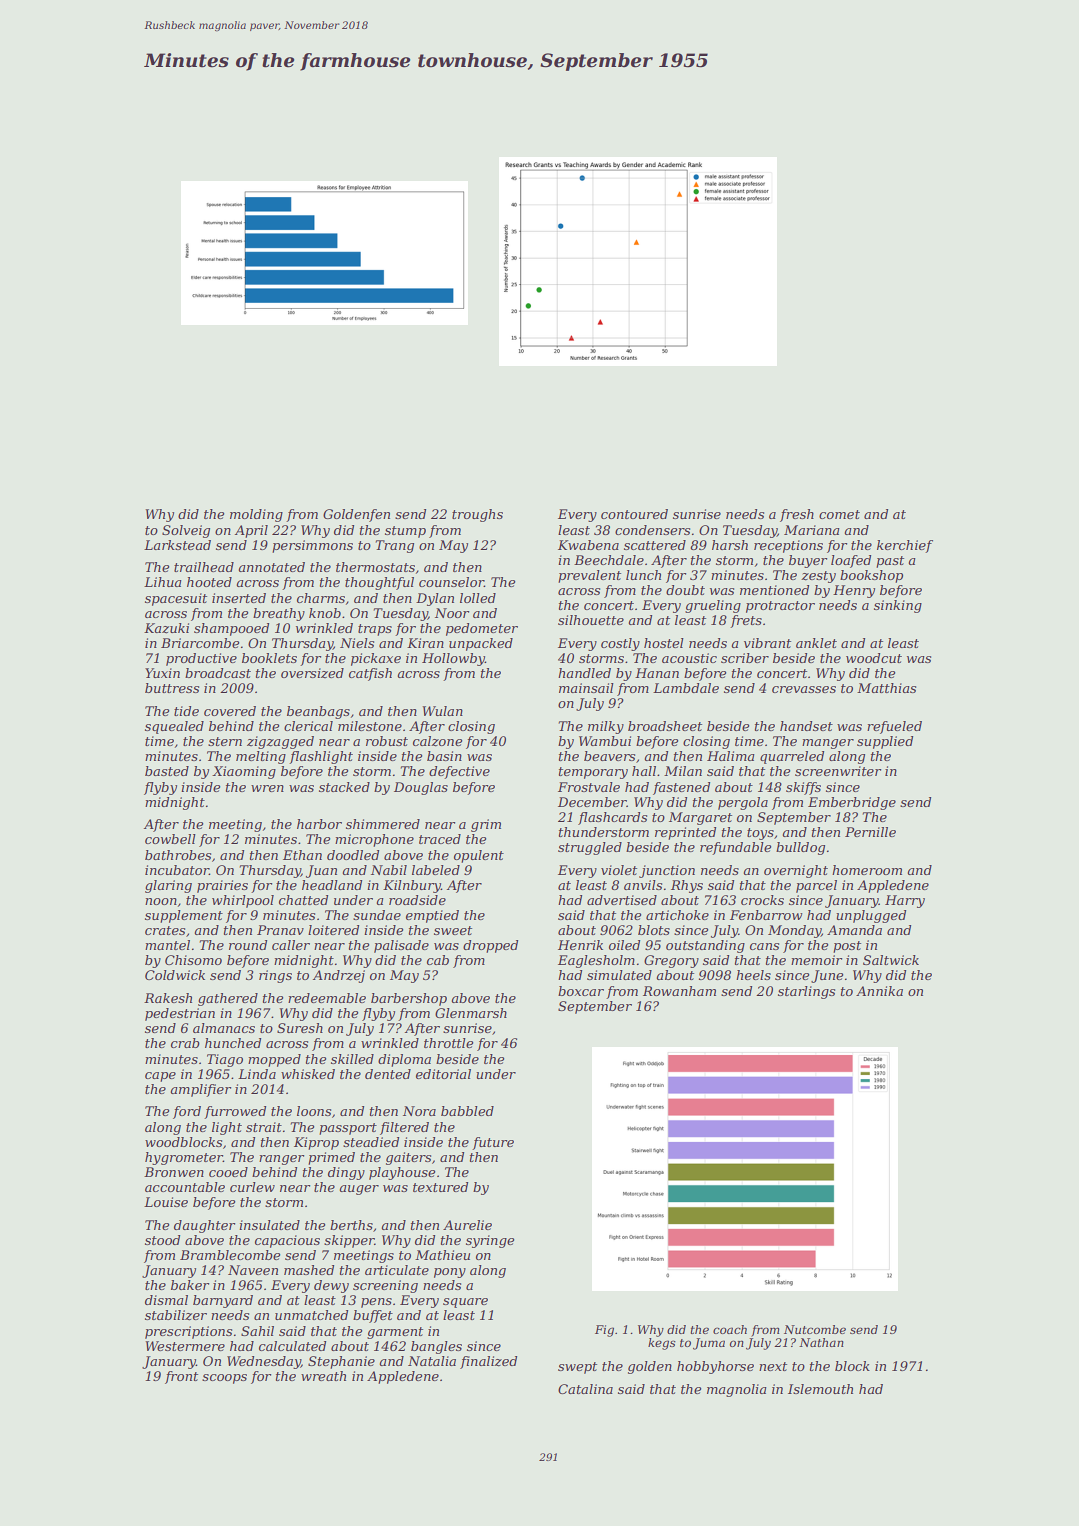  I want to click on scoops, so click(224, 1379).
